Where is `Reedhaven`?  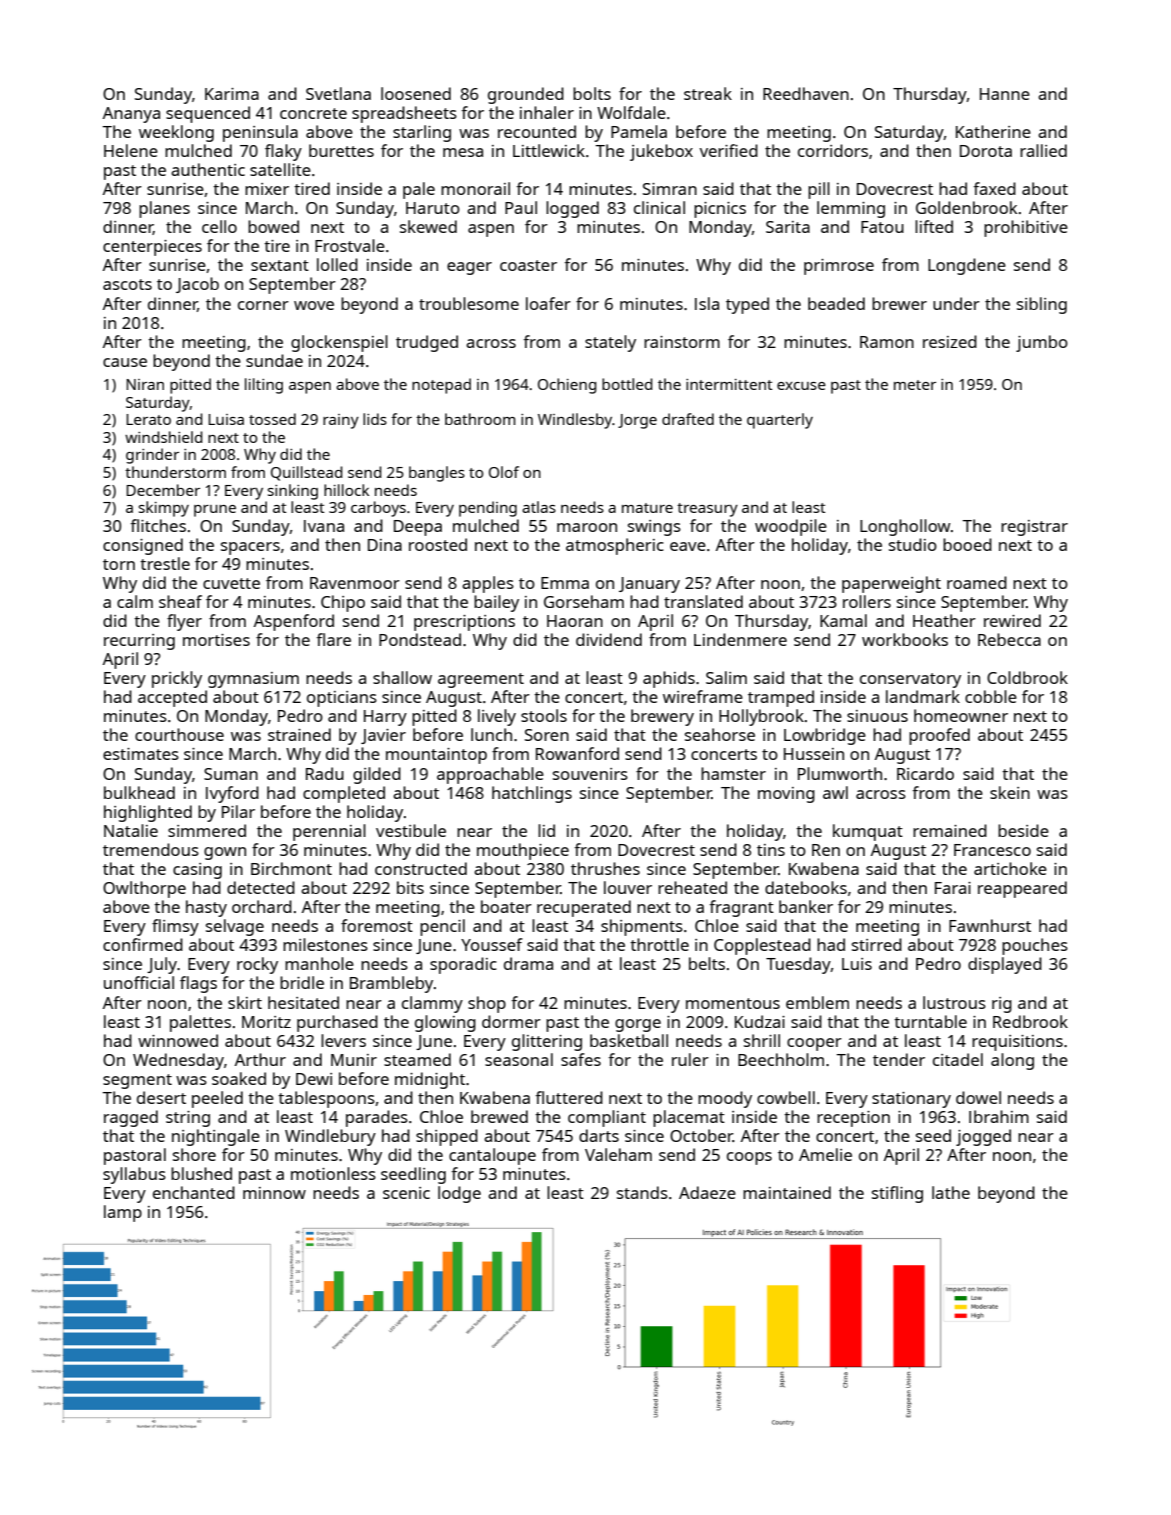 Reedhaven is located at coordinates (806, 93).
